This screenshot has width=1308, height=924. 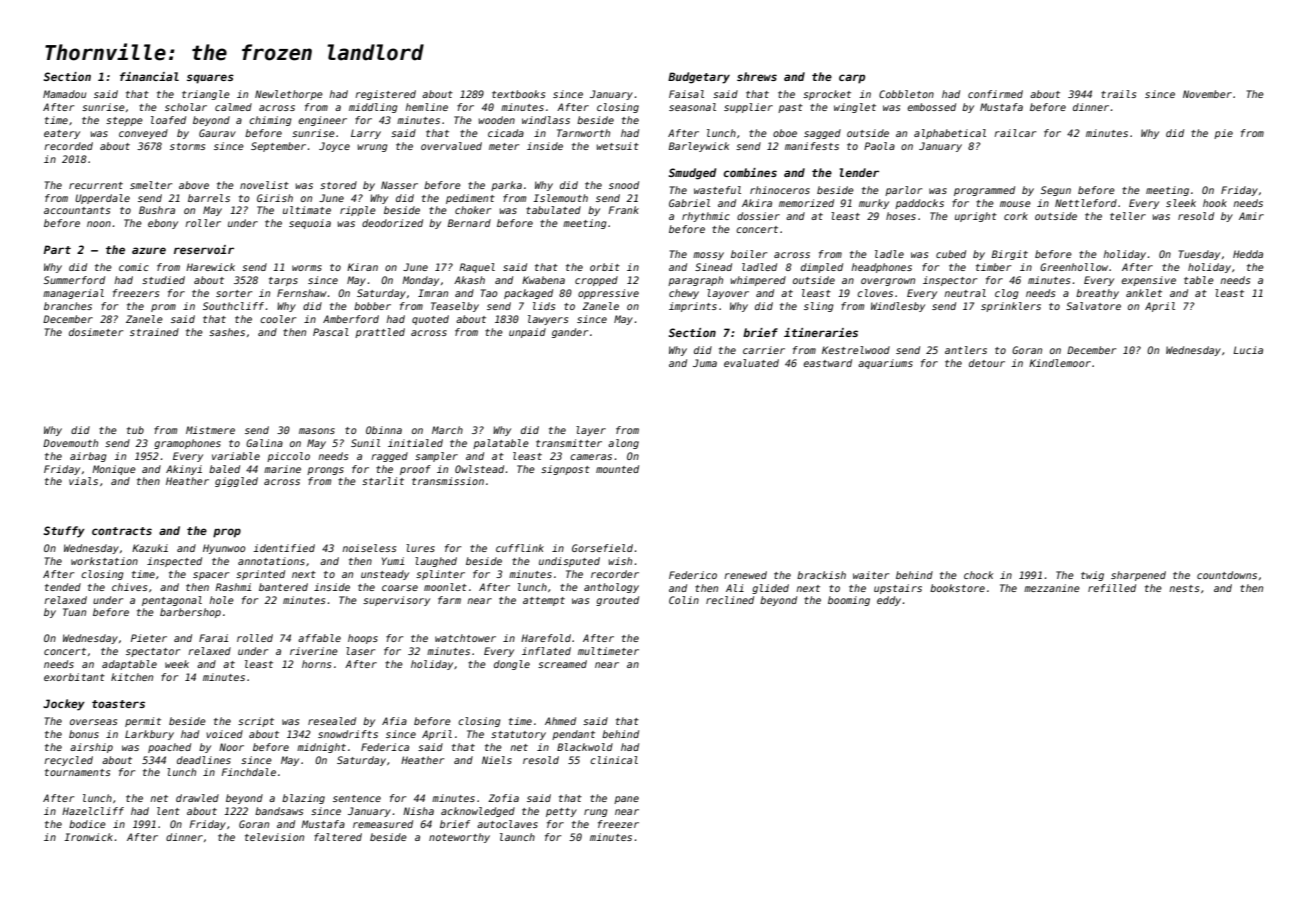 What do you see at coordinates (274, 837) in the screenshot?
I see `television` at bounding box center [274, 837].
